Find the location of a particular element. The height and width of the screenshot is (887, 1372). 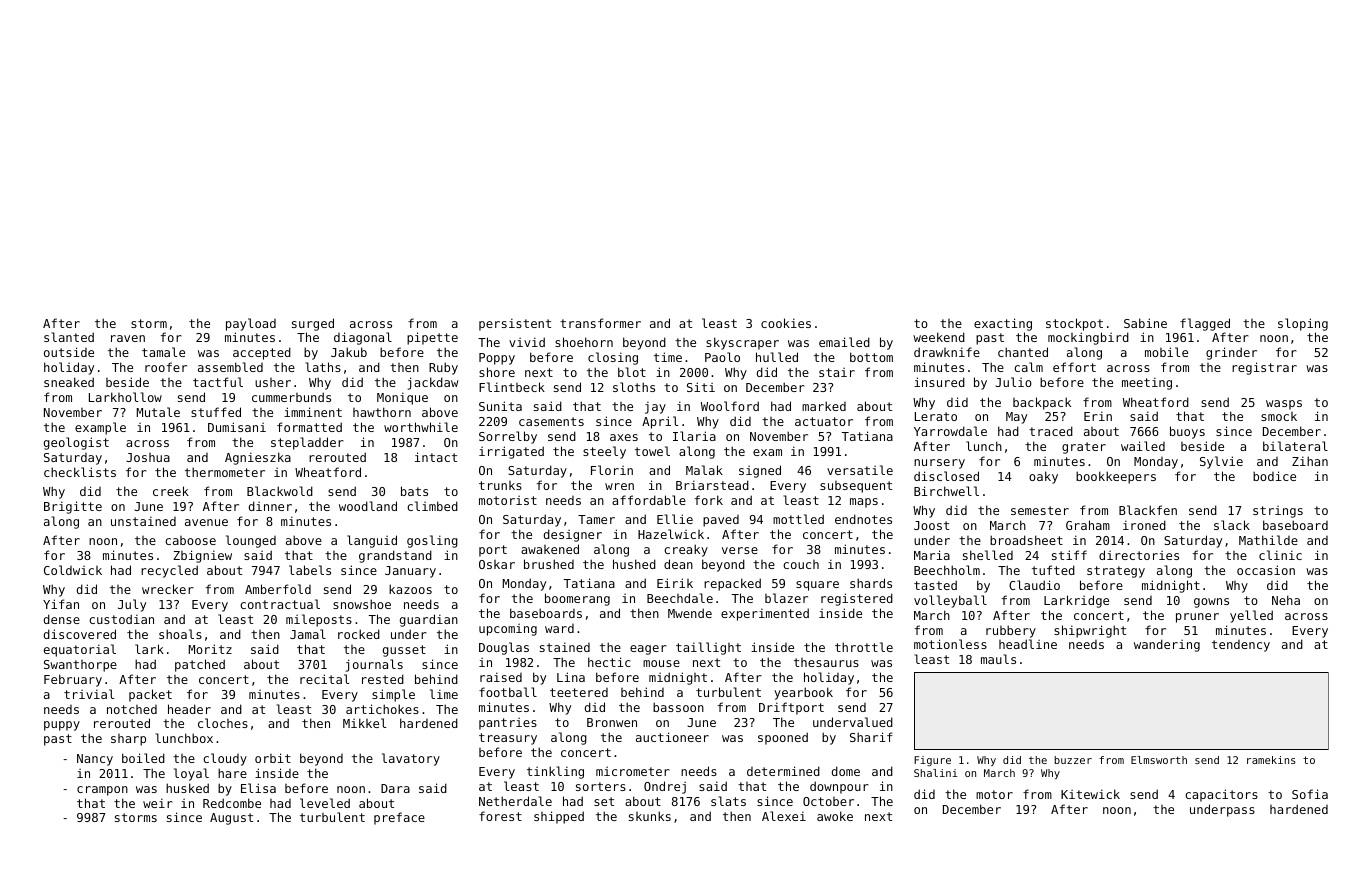

Coldwick is located at coordinates (73, 570).
